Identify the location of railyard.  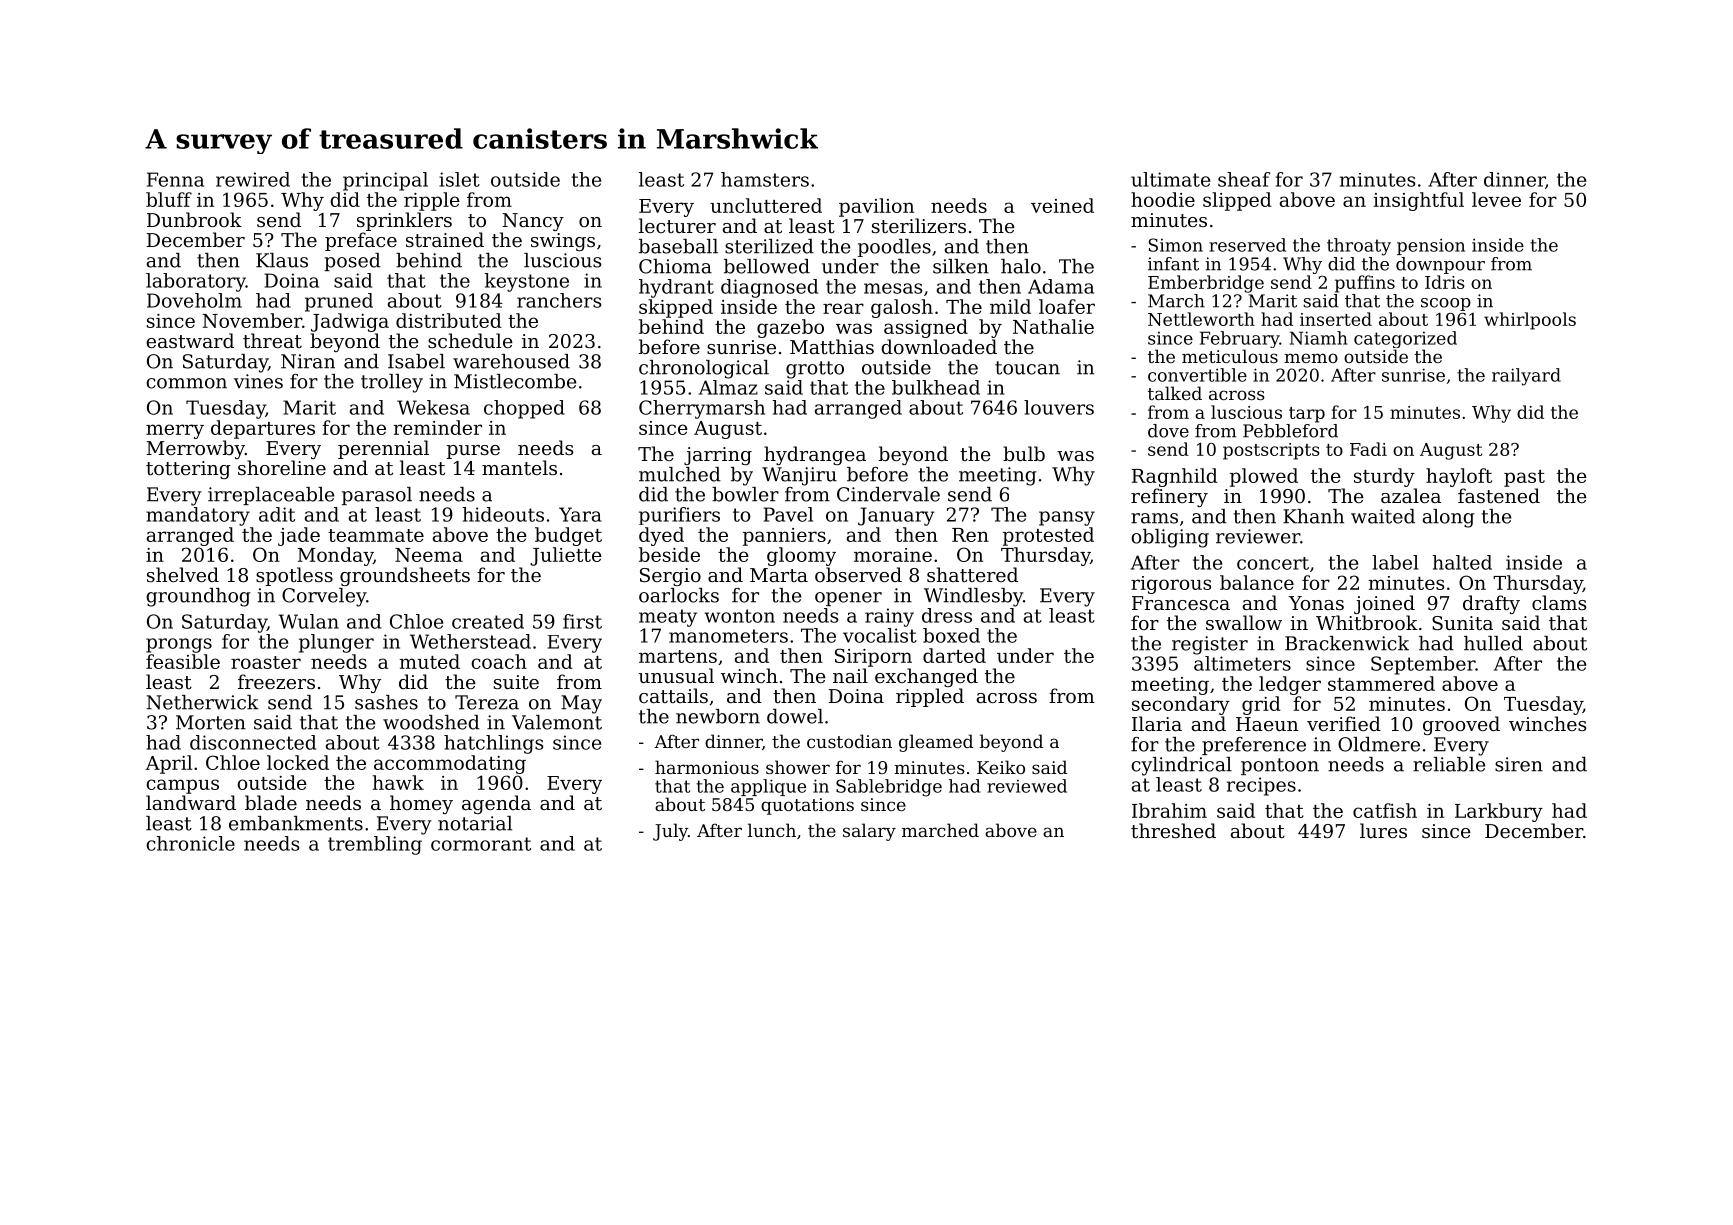
(1526, 377).
